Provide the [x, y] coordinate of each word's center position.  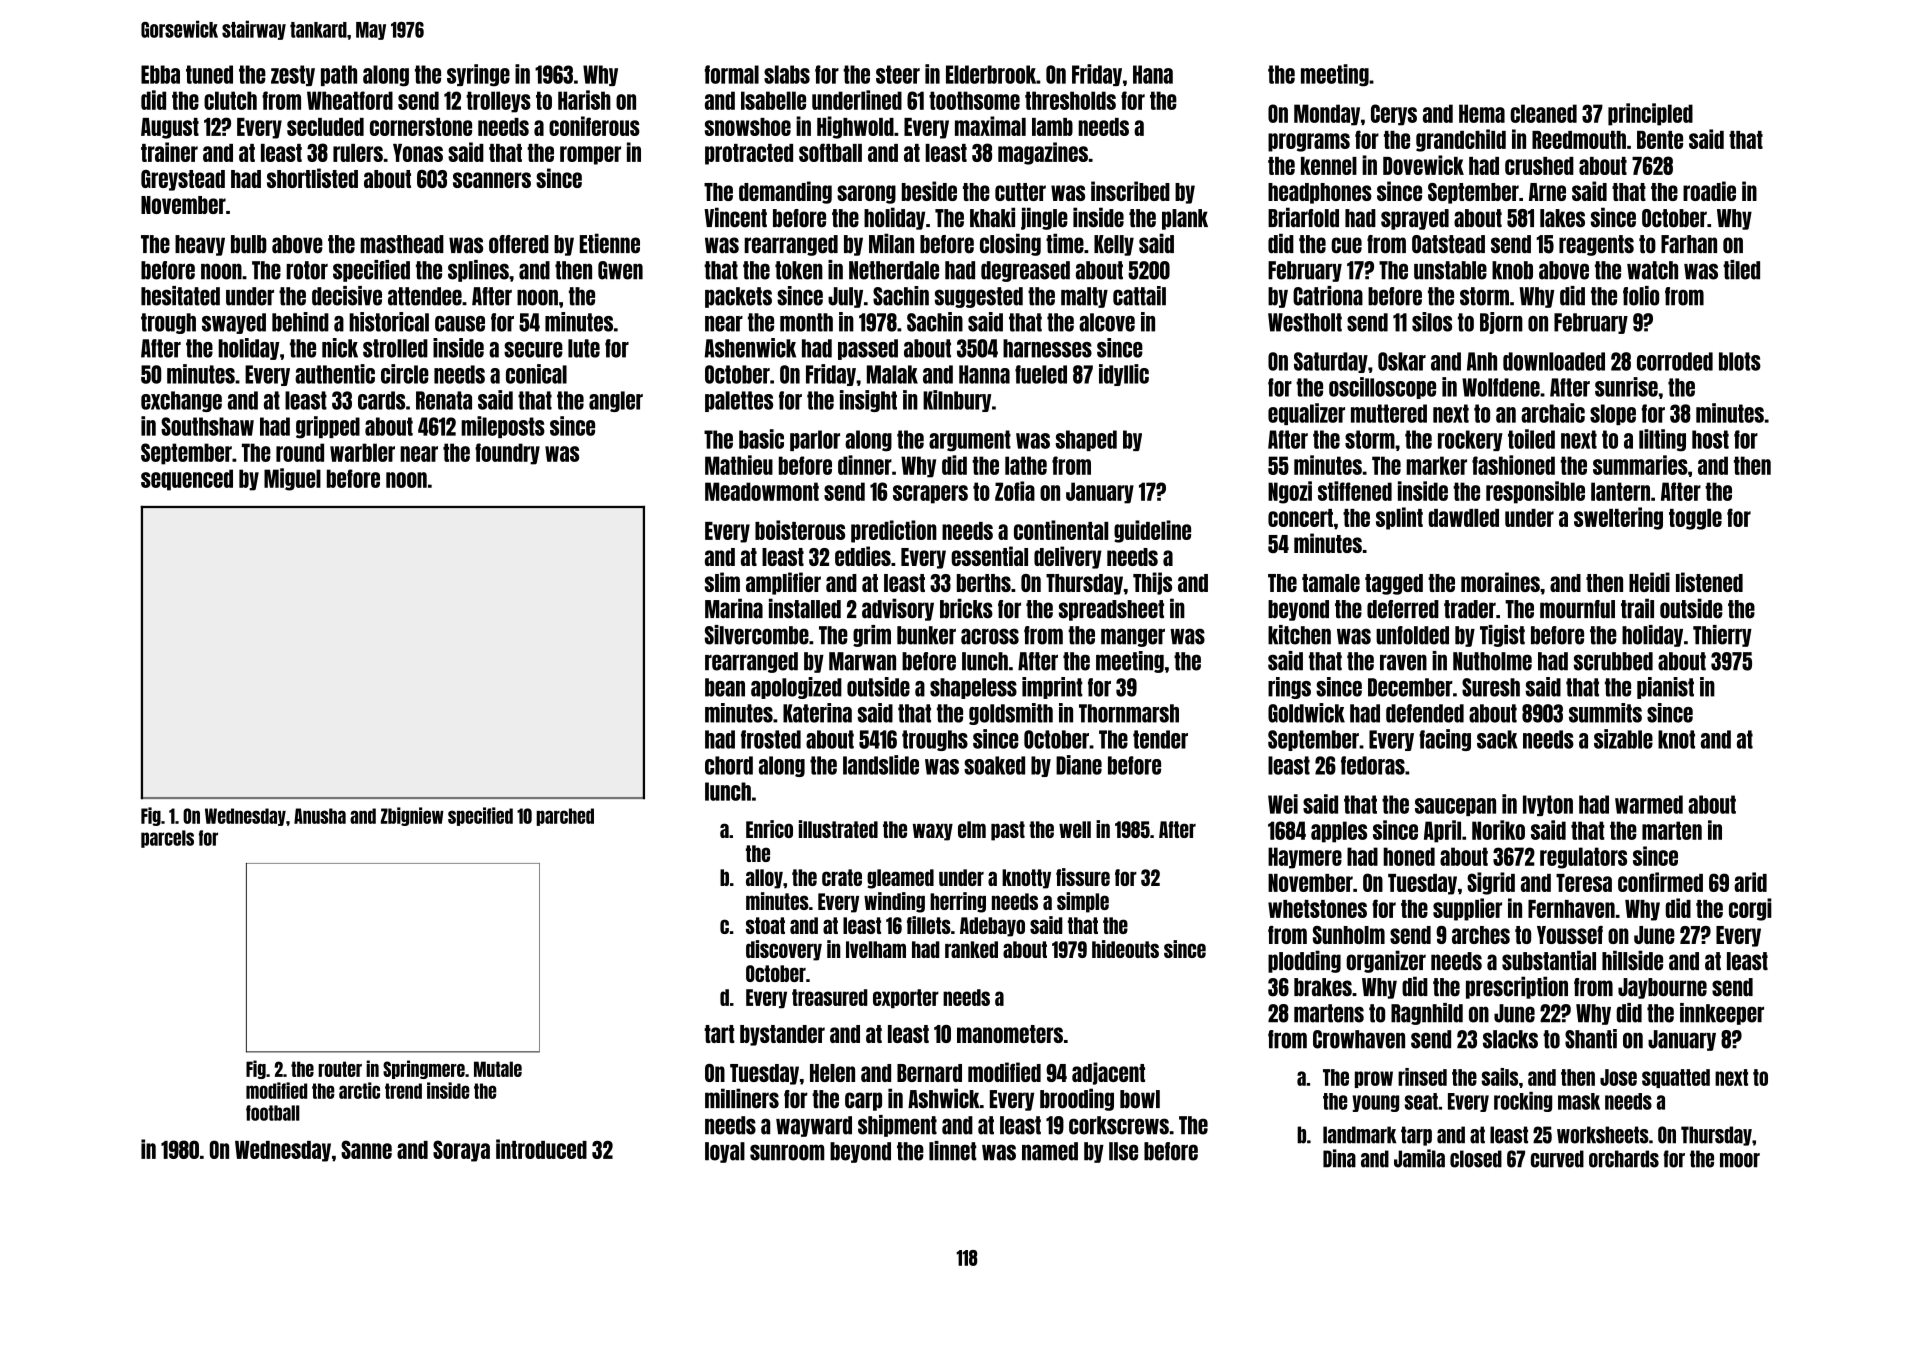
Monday [1327, 115]
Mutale [498, 1069]
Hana [1153, 74]
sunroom [787, 1152]
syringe [478, 75]
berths [984, 583]
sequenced [187, 480]
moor [1740, 1160]
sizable [1623, 739]
